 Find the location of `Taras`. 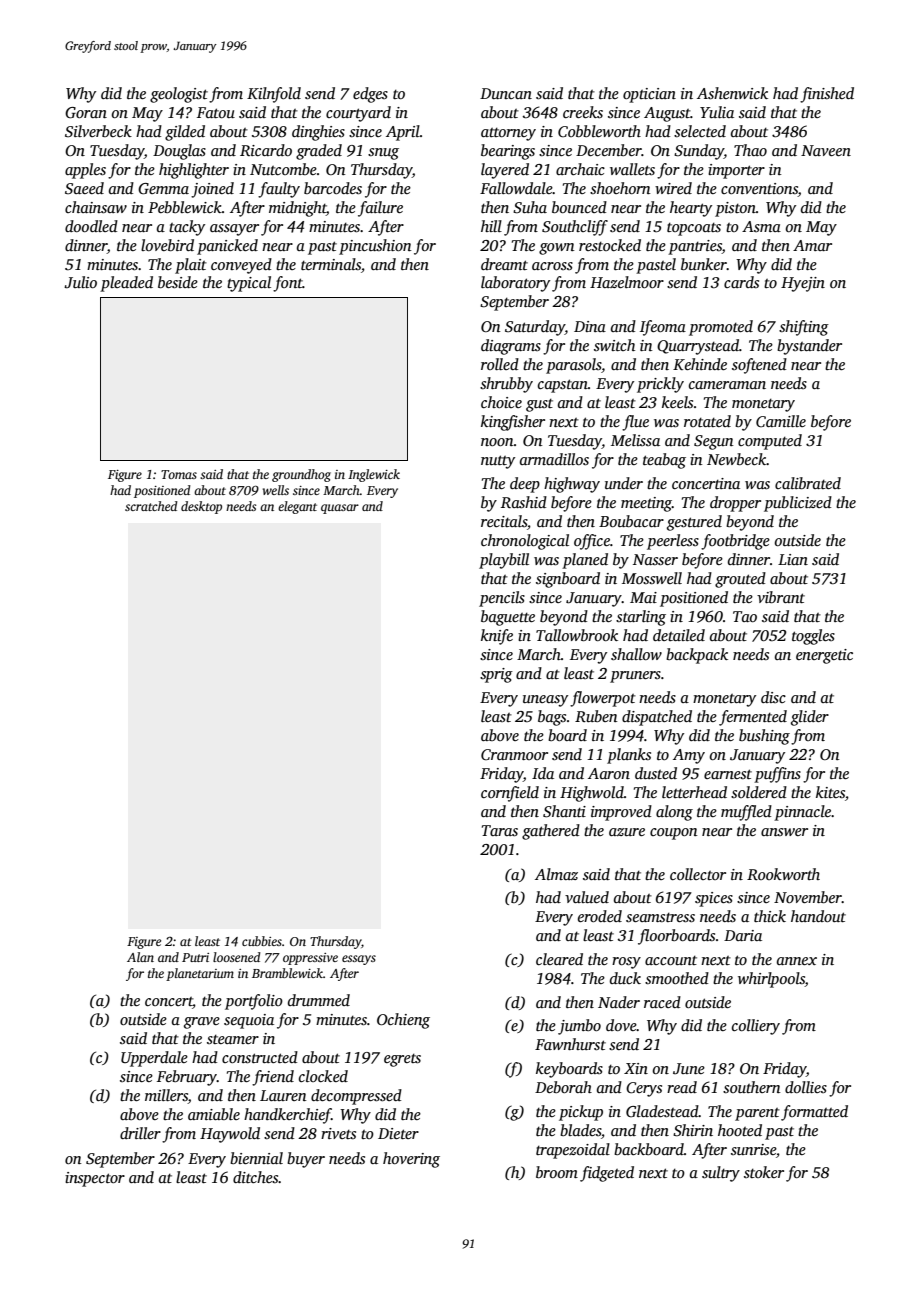

Taras is located at coordinates (500, 831).
